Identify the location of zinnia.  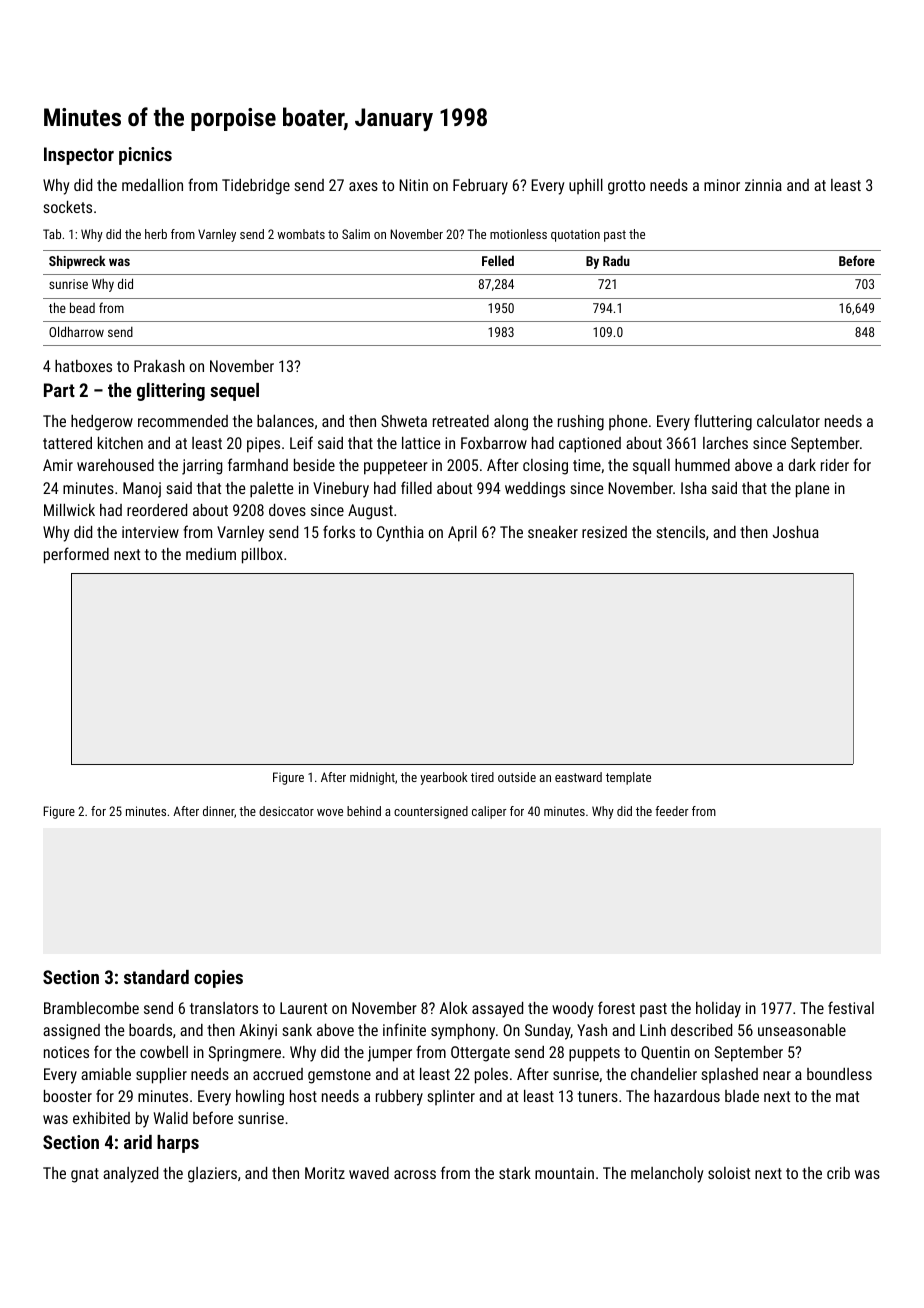
(763, 185).
